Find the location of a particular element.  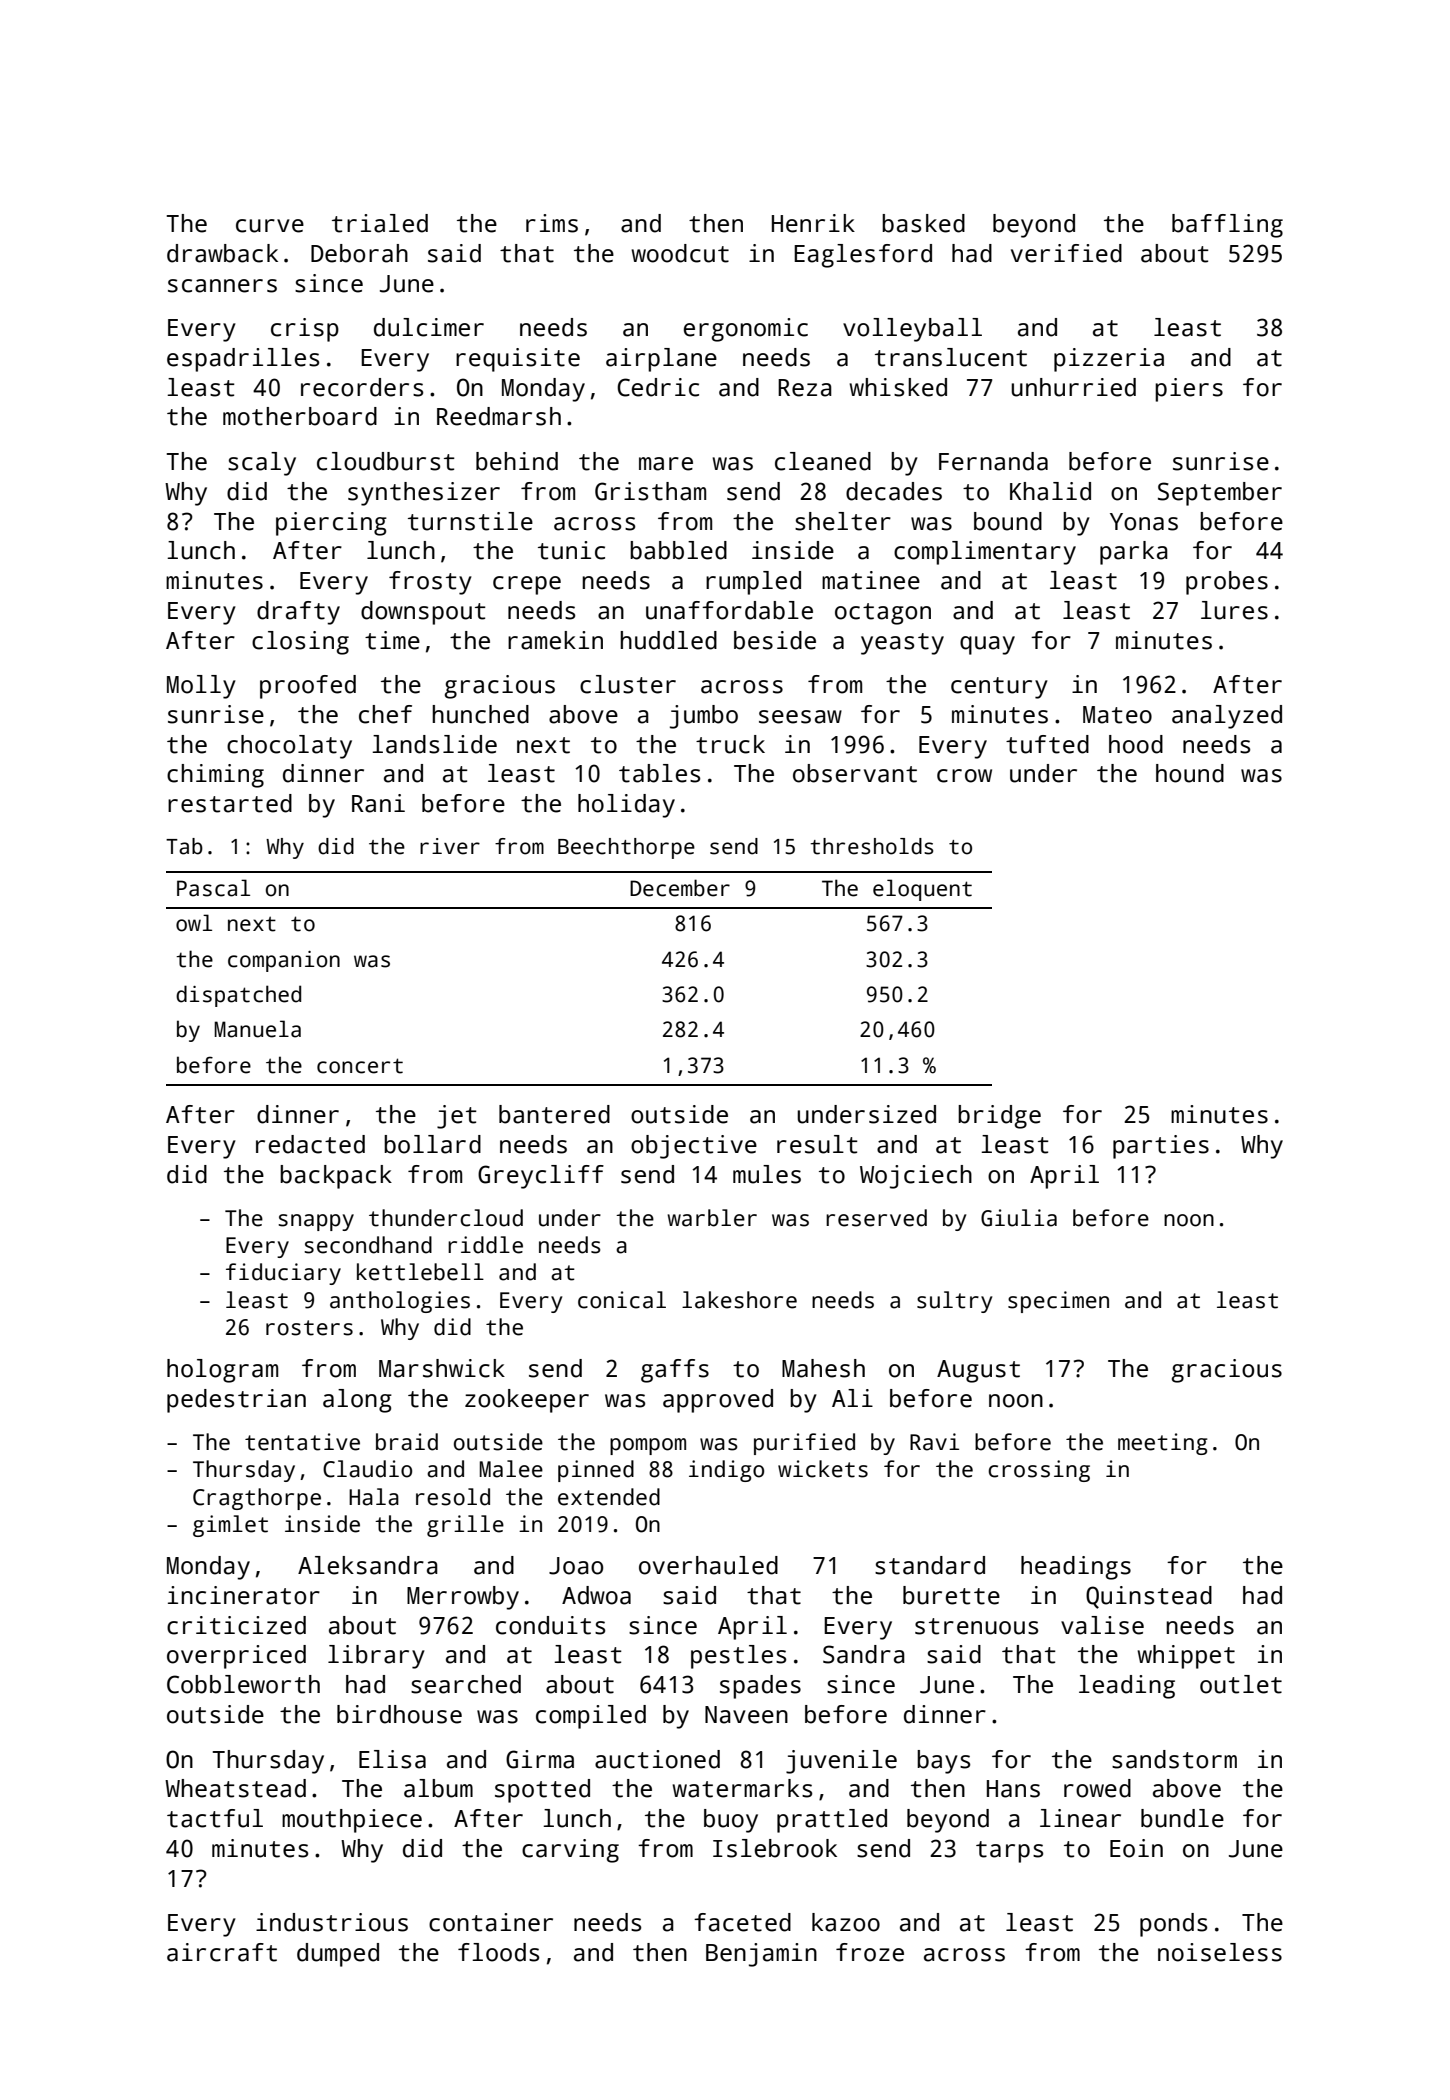

Pascal is located at coordinates (213, 888).
